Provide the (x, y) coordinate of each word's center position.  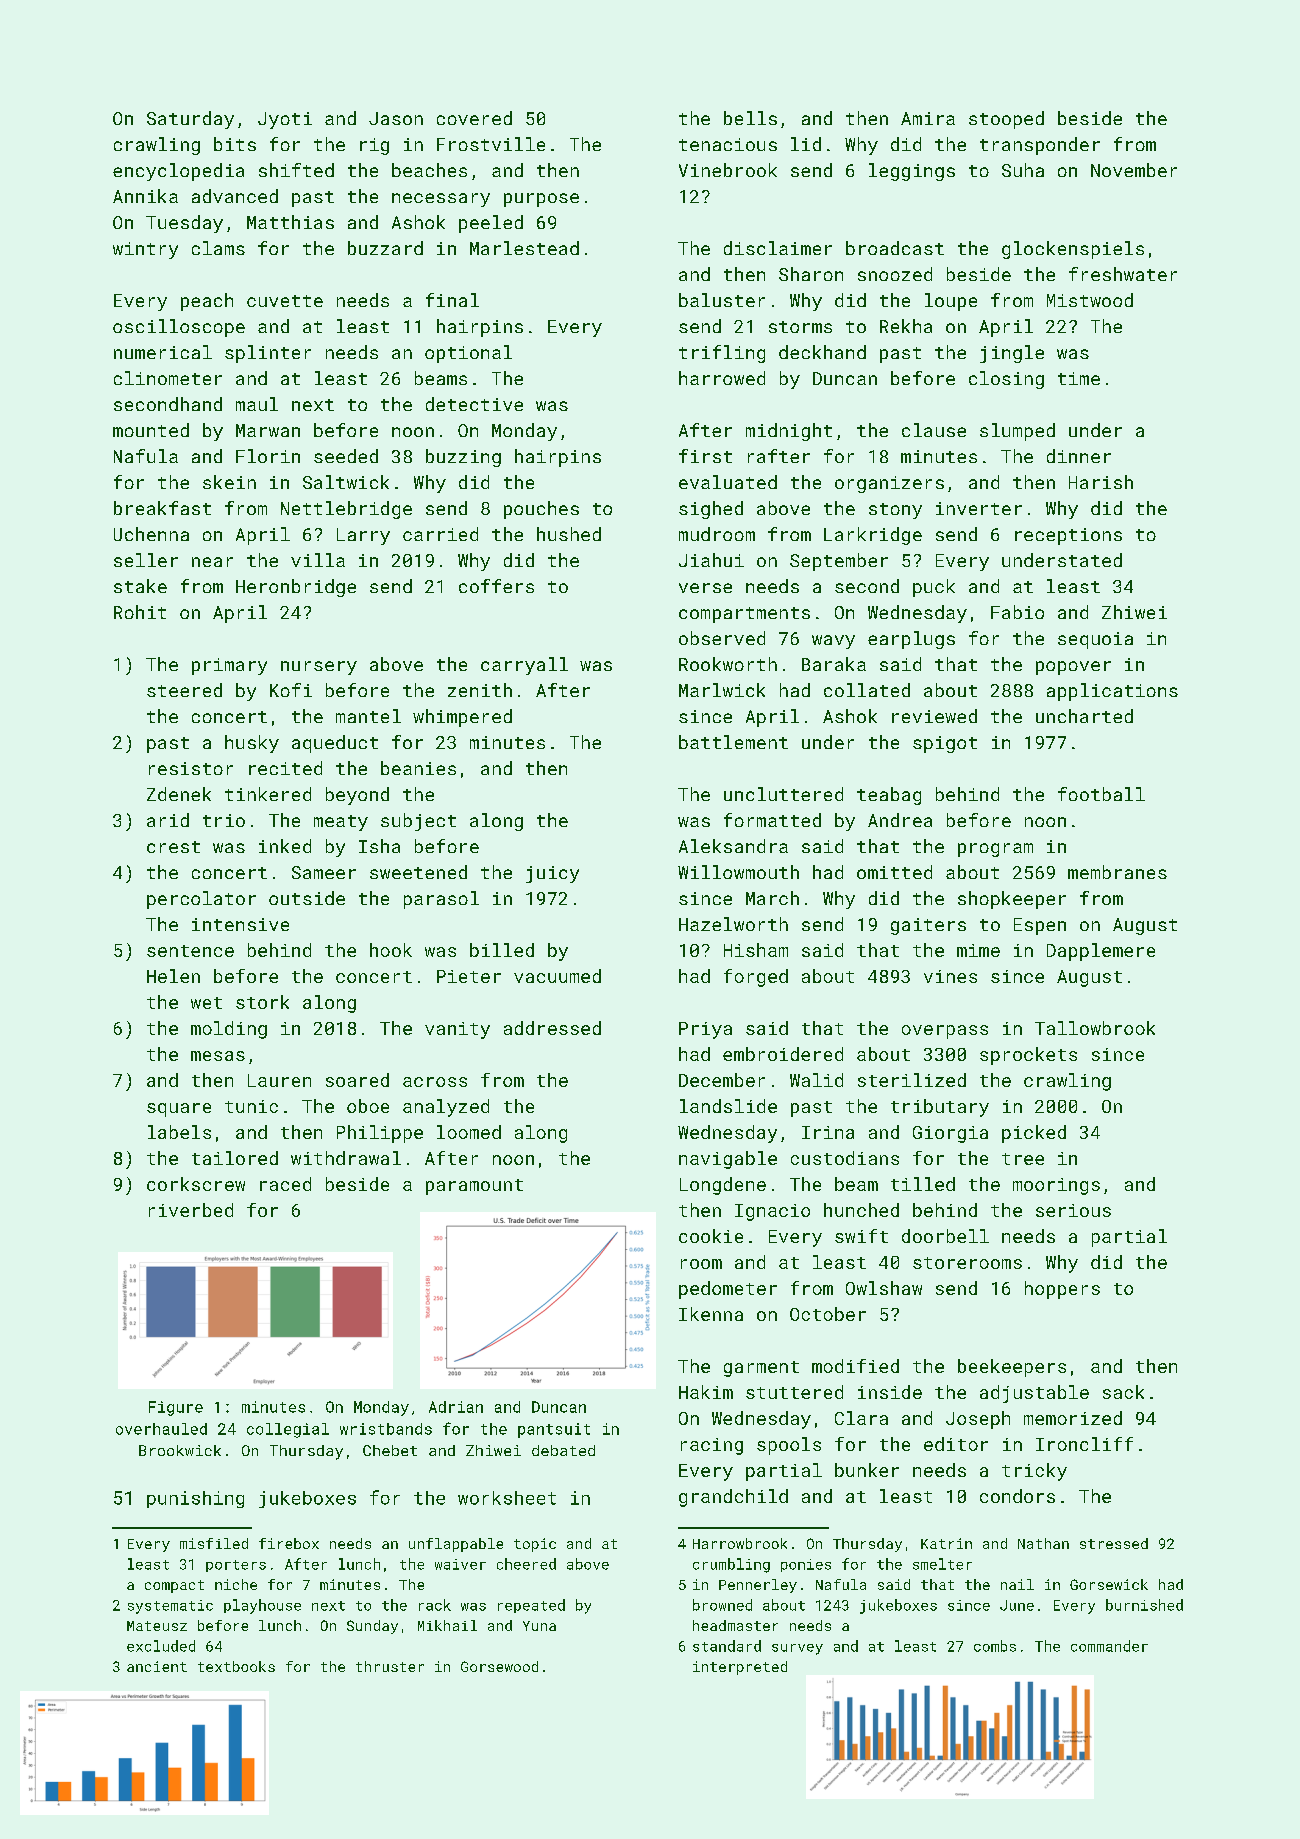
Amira (928, 118)
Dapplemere (1101, 952)
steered (184, 690)
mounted (151, 430)
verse (705, 588)
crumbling (731, 1565)
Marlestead (524, 248)
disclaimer (778, 248)
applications (1112, 692)
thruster (390, 1666)
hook (391, 950)
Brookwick (180, 1450)
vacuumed (557, 976)
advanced (235, 196)
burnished (1144, 1605)
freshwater (1123, 274)
